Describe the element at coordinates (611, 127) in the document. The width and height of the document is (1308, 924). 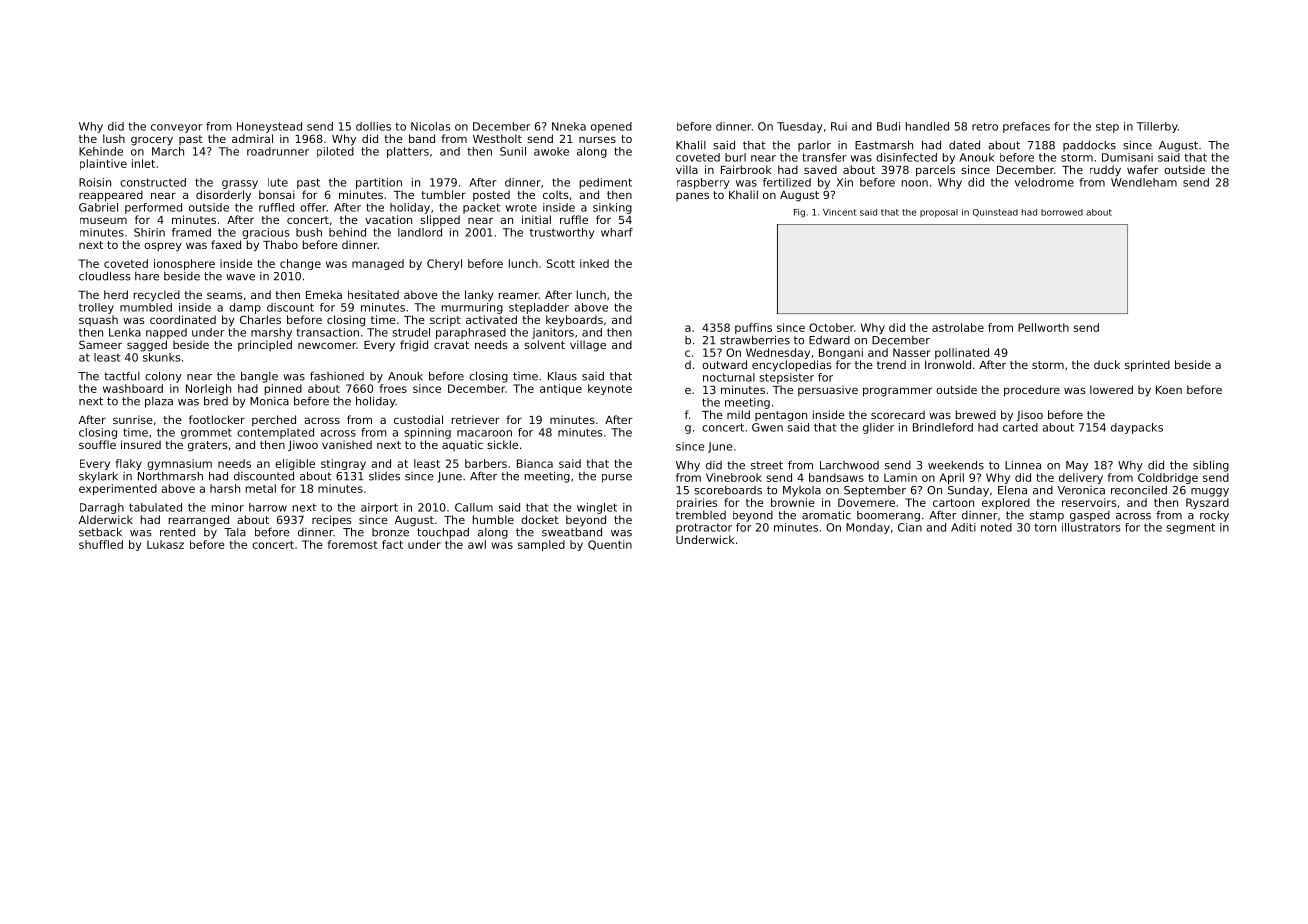
I see `opened` at that location.
